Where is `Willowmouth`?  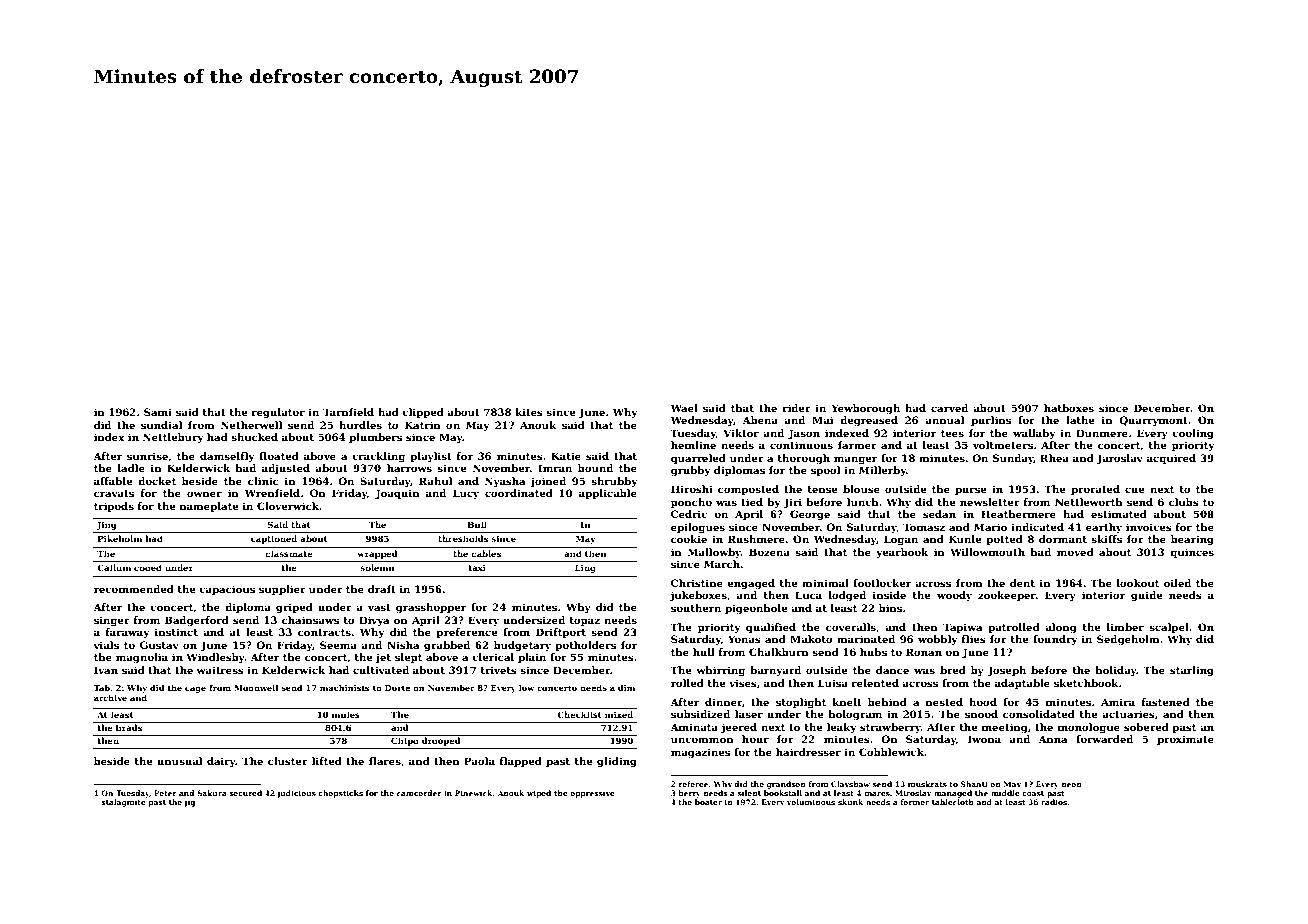 Willowmouth is located at coordinates (987, 552).
